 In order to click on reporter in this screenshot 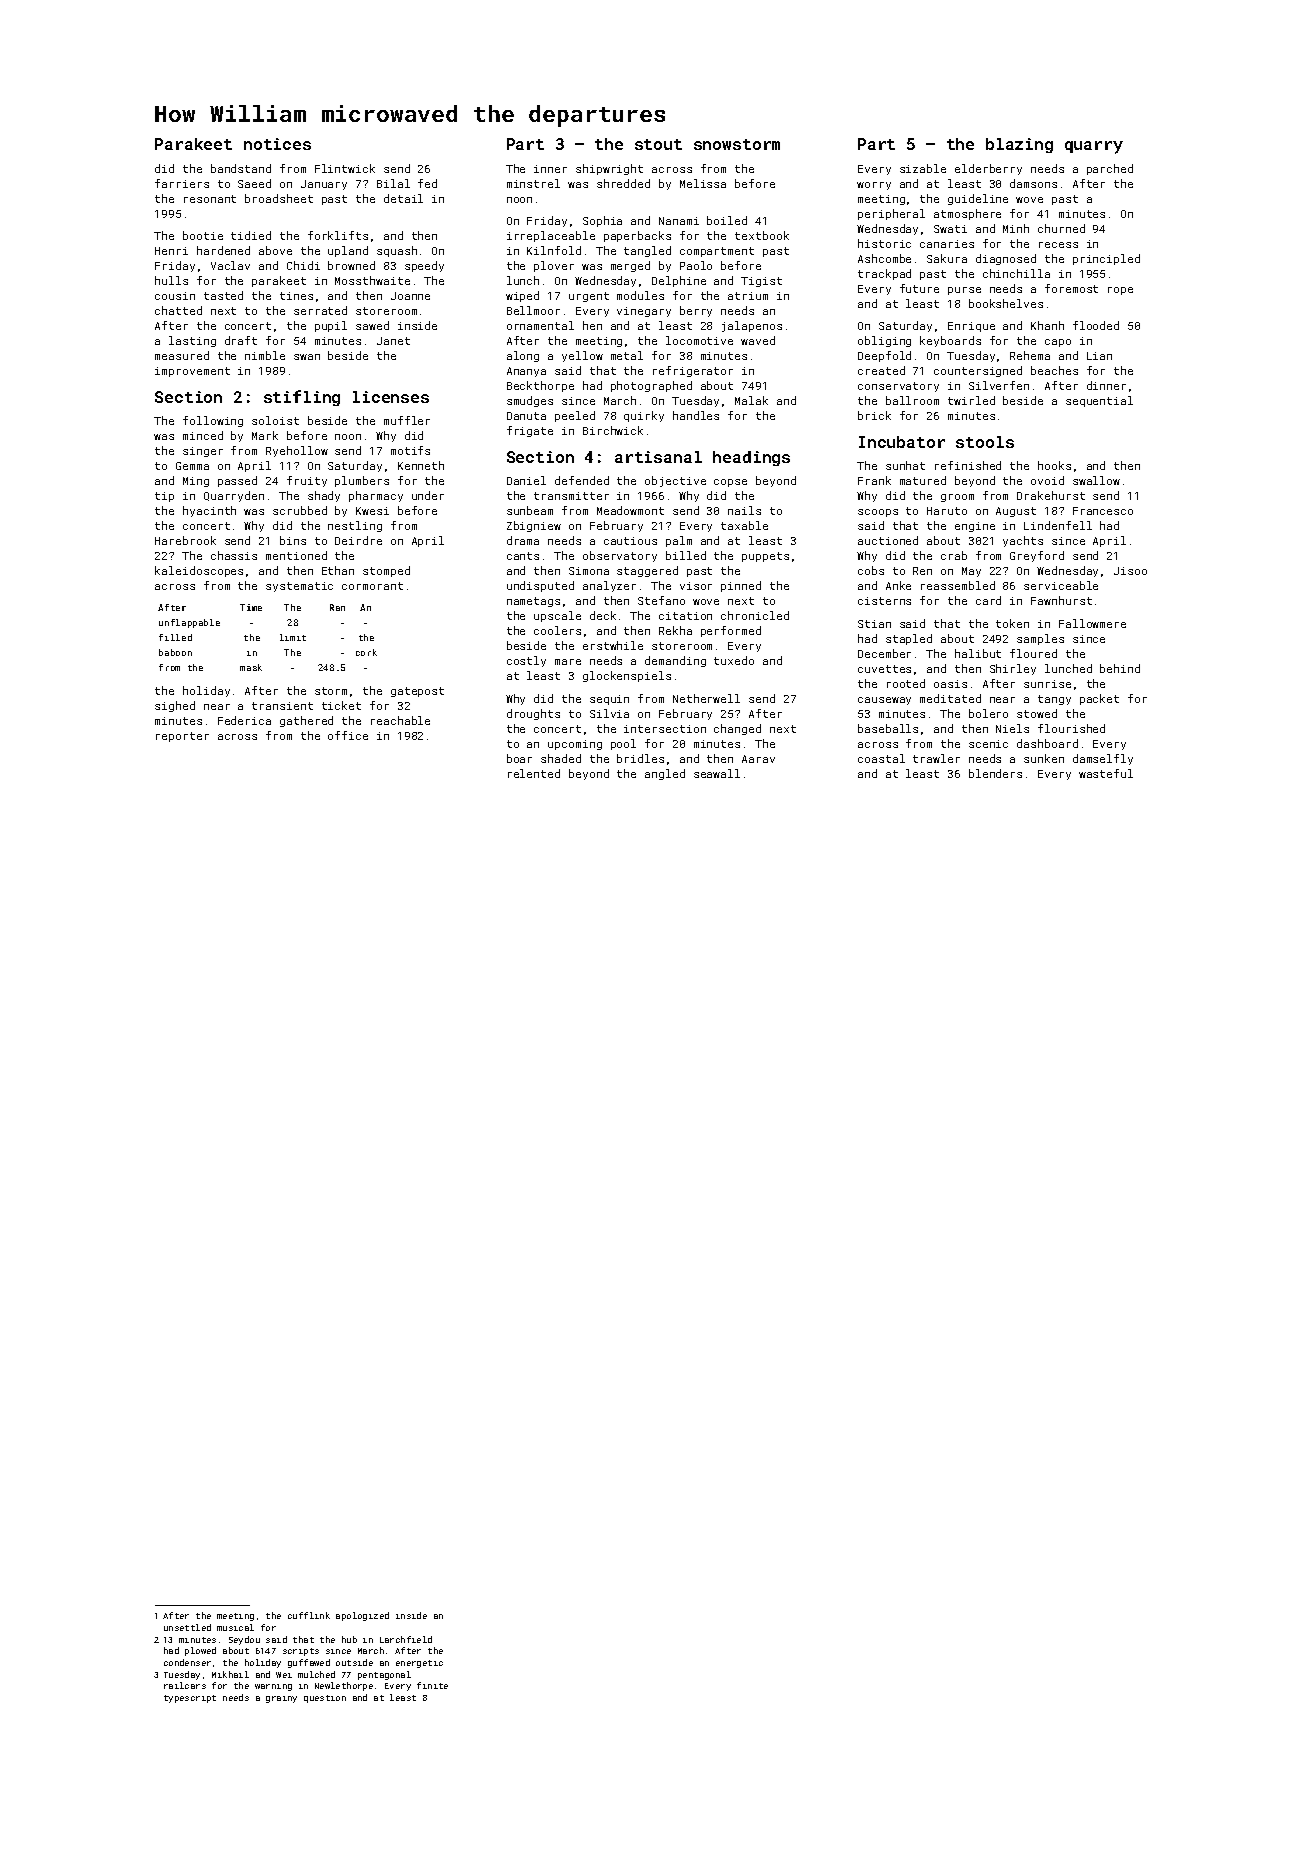, I will do `click(182, 737)`.
